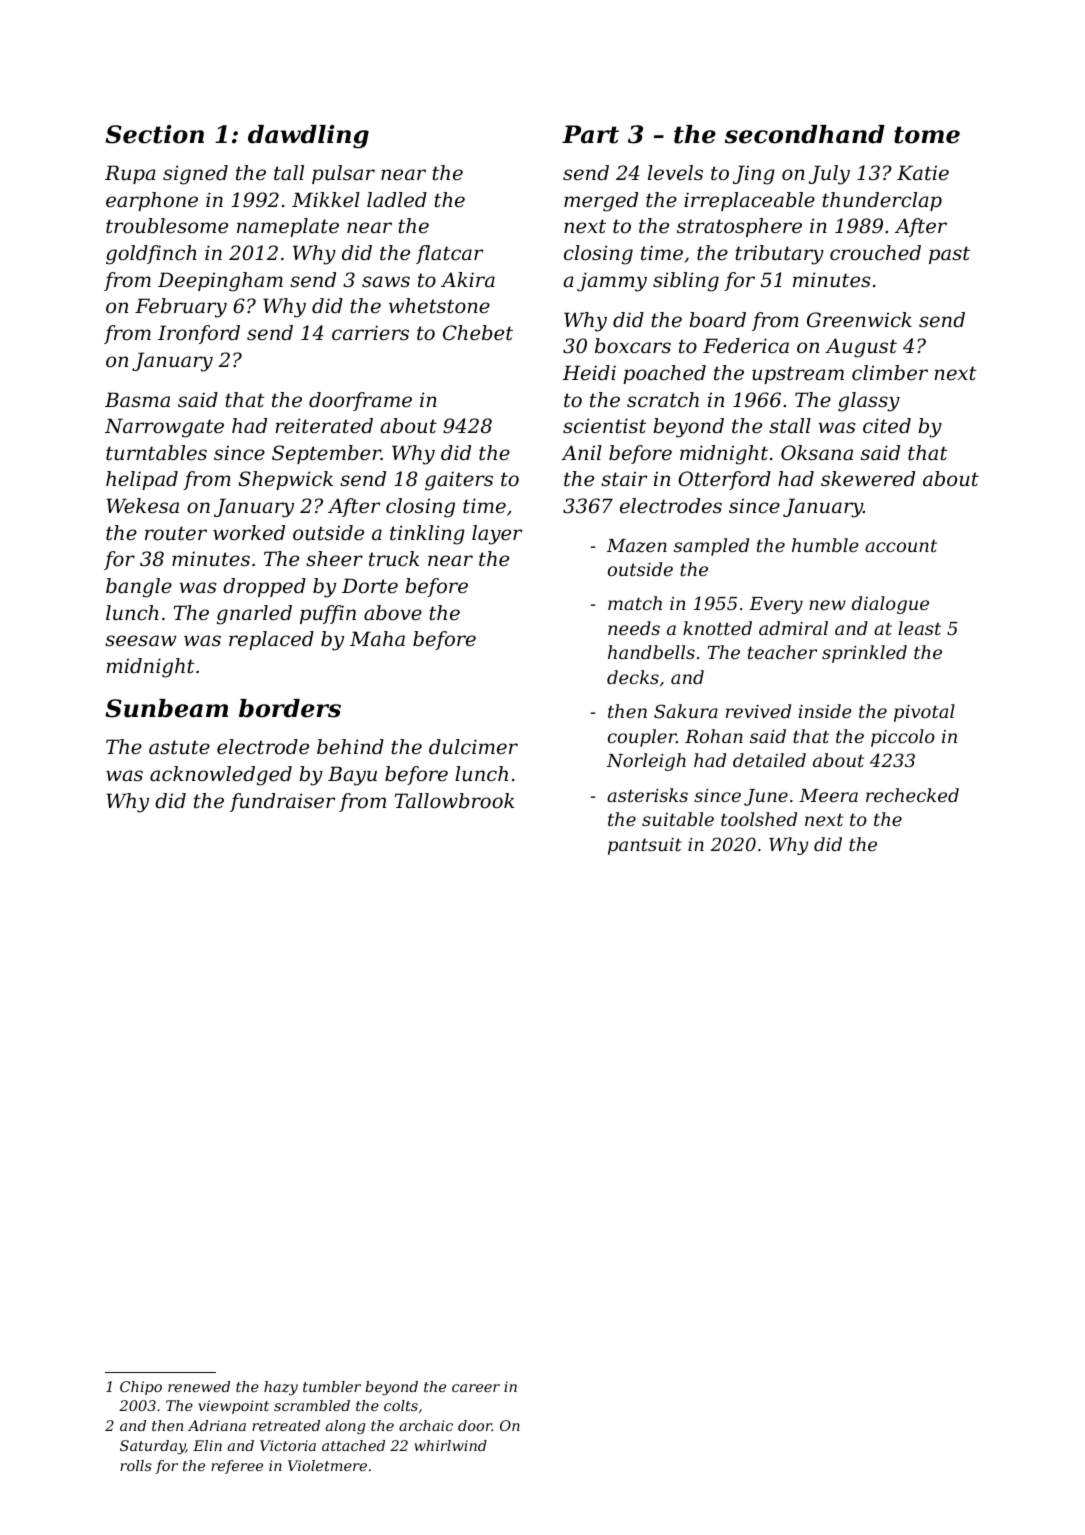  Describe the element at coordinates (645, 846) in the screenshot. I see `pantsuit` at that location.
